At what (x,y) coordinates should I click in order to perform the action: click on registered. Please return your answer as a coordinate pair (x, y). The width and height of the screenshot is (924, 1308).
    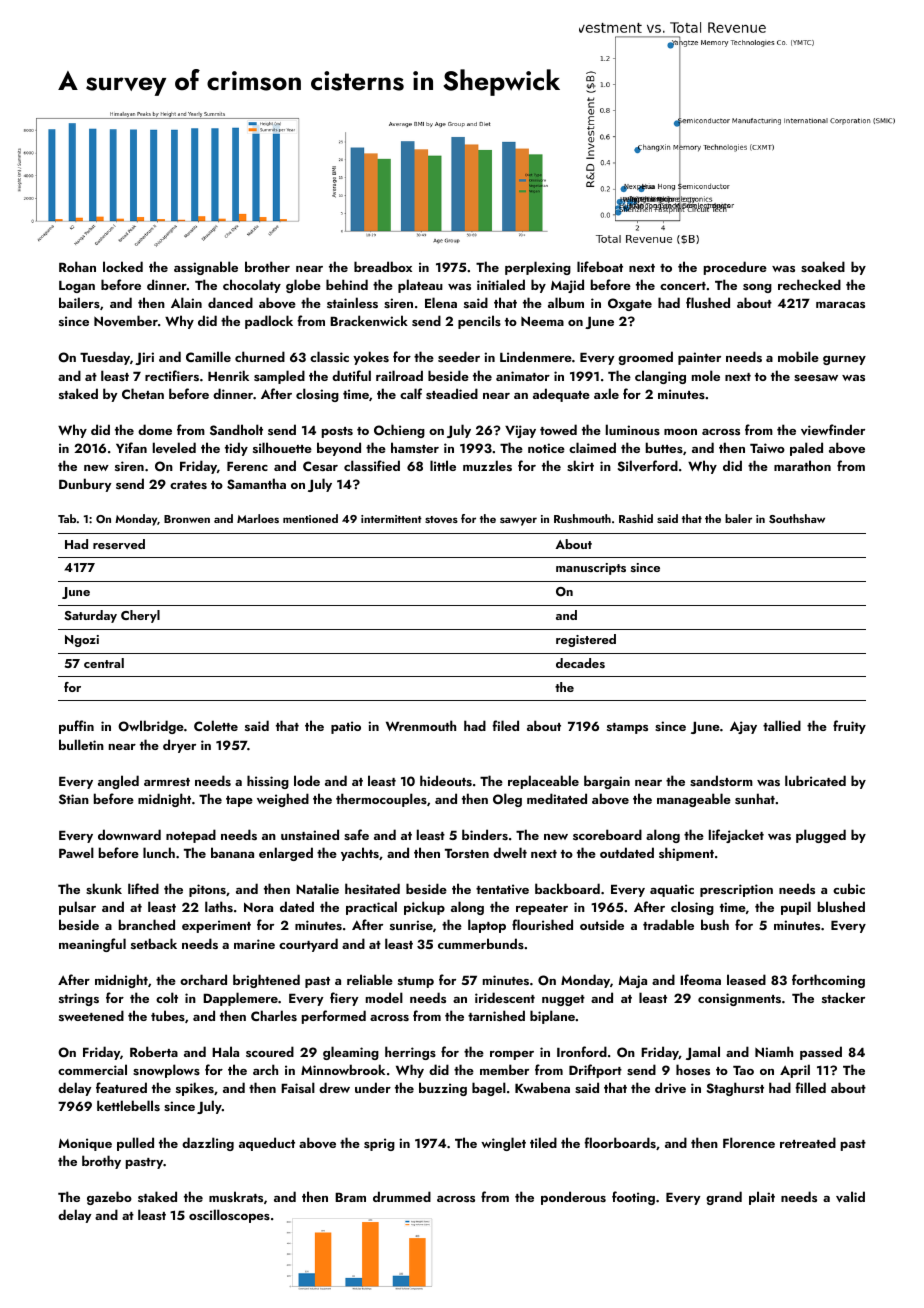
    Looking at the image, I should click on (586, 640).
